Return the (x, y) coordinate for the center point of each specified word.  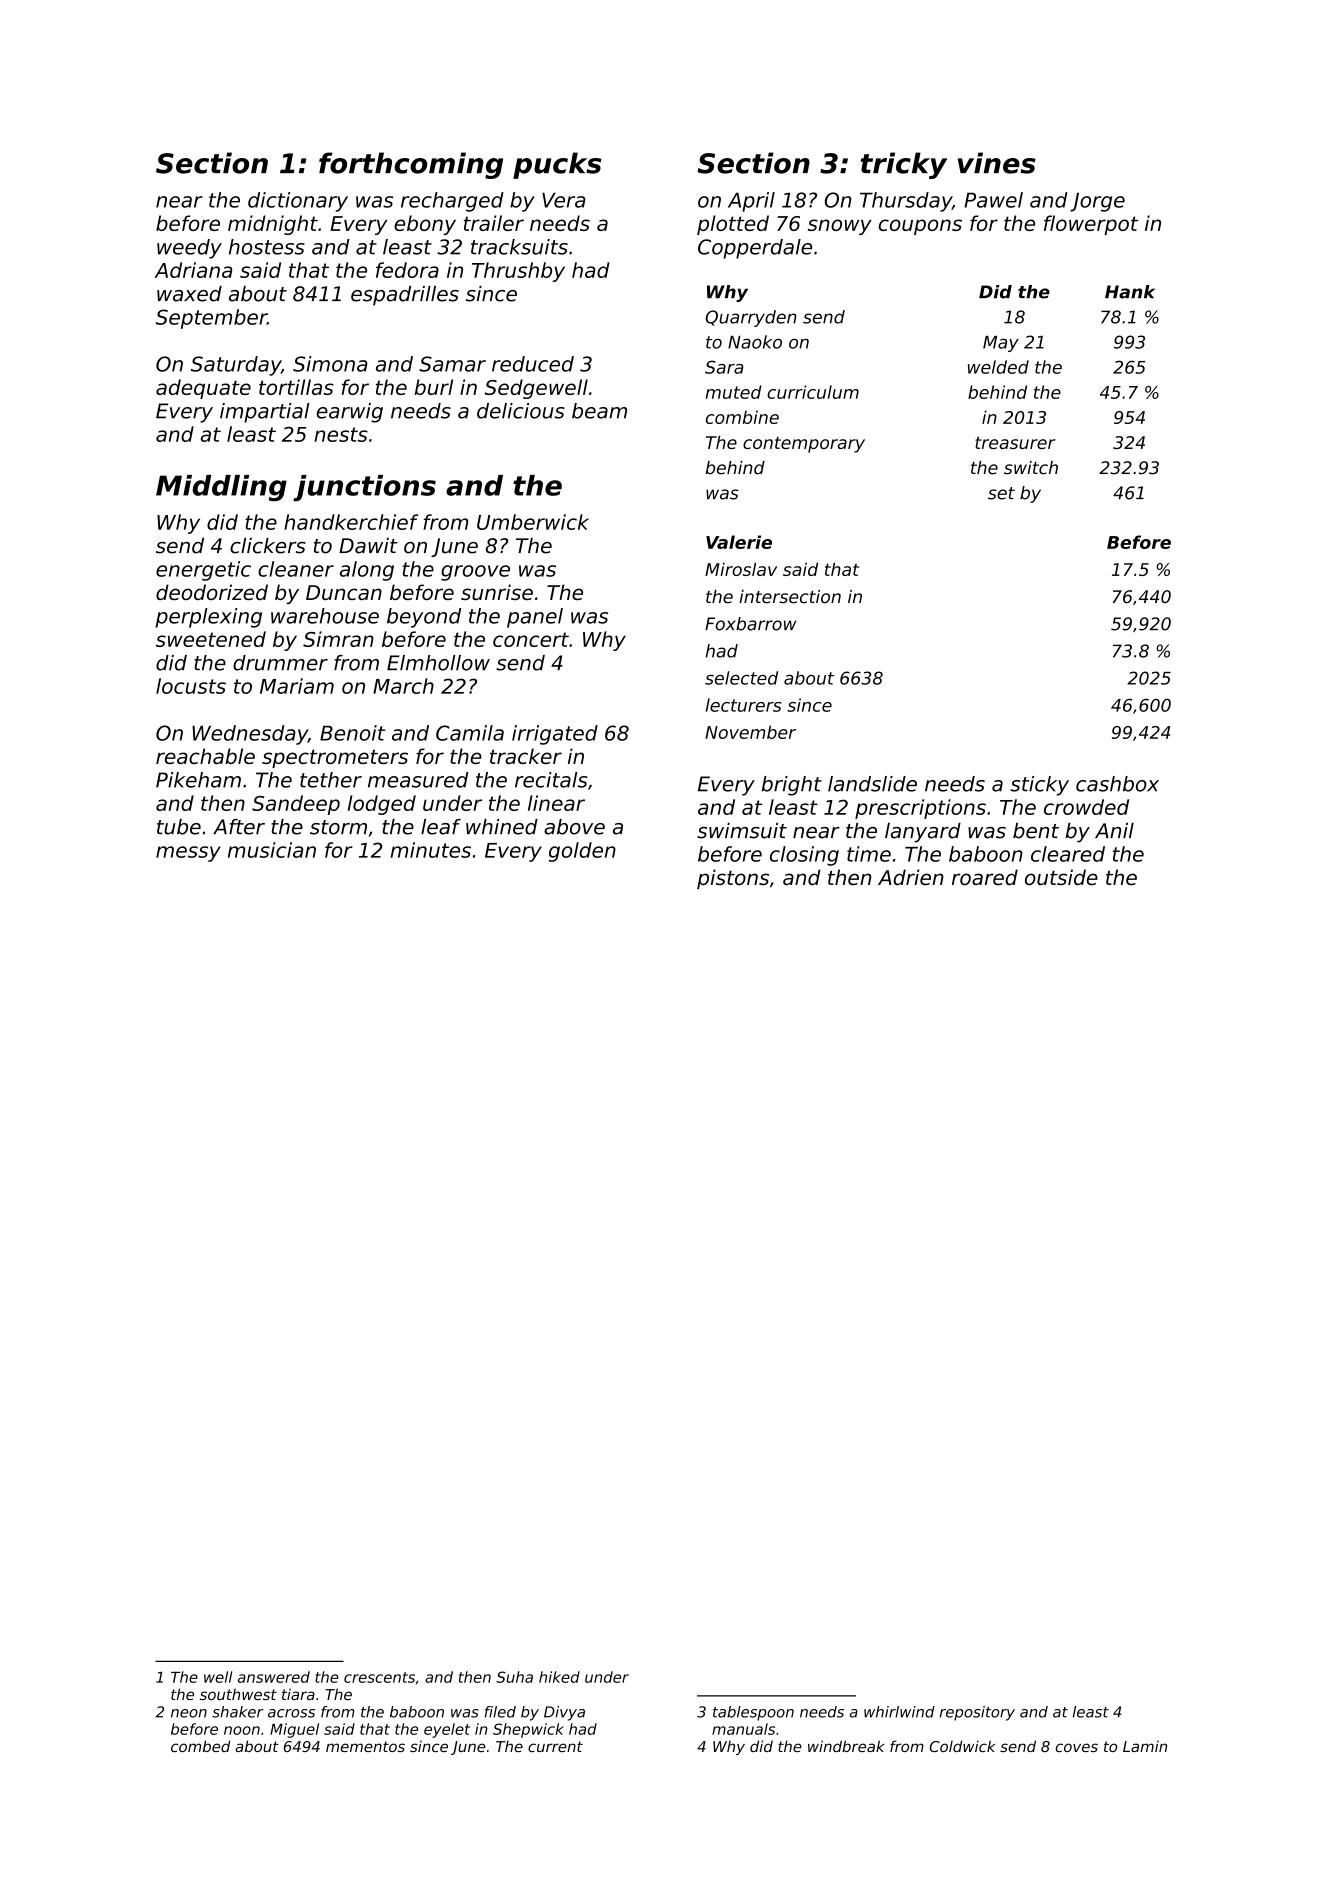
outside (1061, 877)
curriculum (813, 392)
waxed (189, 294)
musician (272, 850)
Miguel (294, 1730)
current (555, 1746)
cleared (1068, 854)
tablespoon (753, 1713)
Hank (1130, 292)
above (574, 827)
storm (338, 827)
